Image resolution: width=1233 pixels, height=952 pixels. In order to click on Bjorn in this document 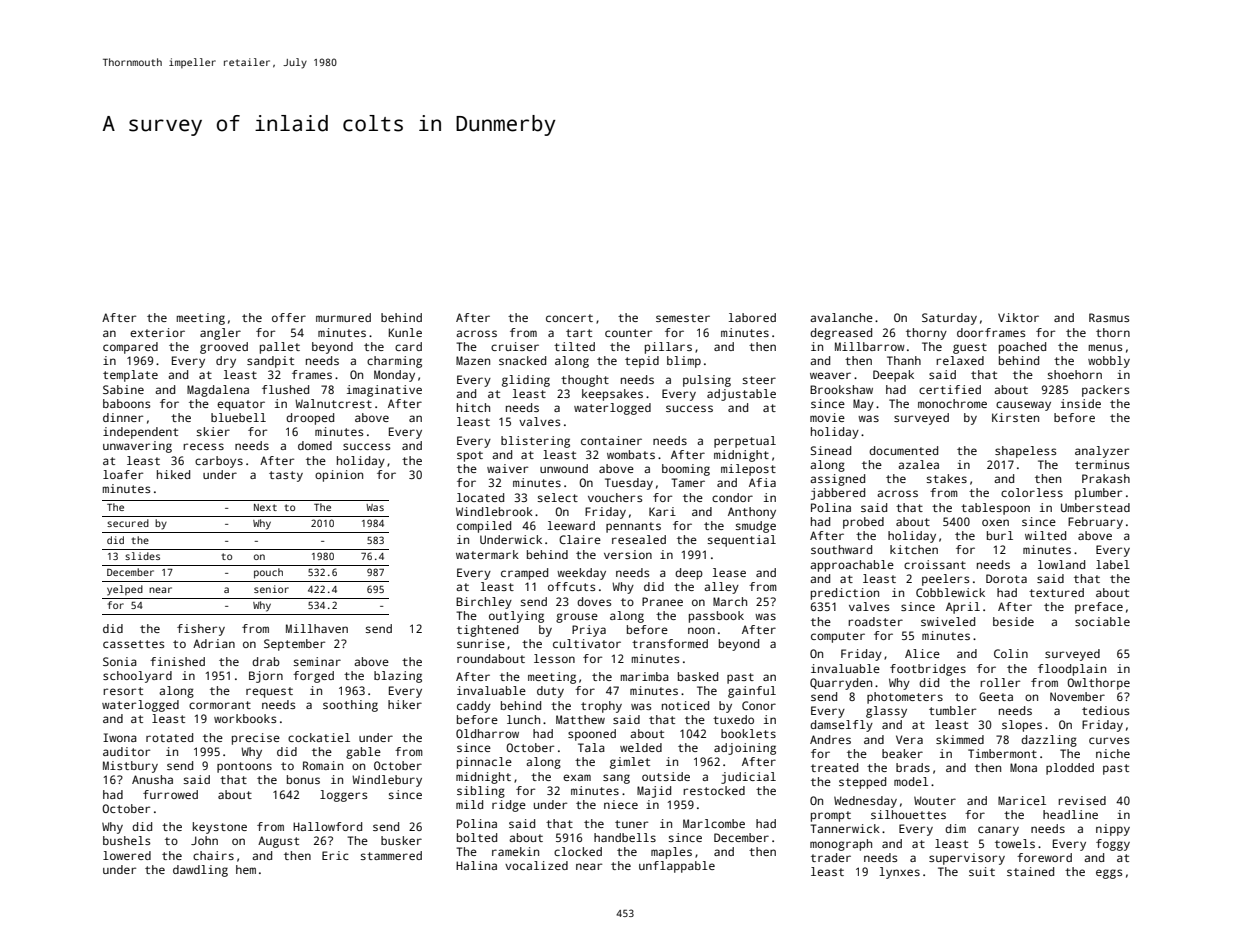, I will do `click(266, 677)`.
